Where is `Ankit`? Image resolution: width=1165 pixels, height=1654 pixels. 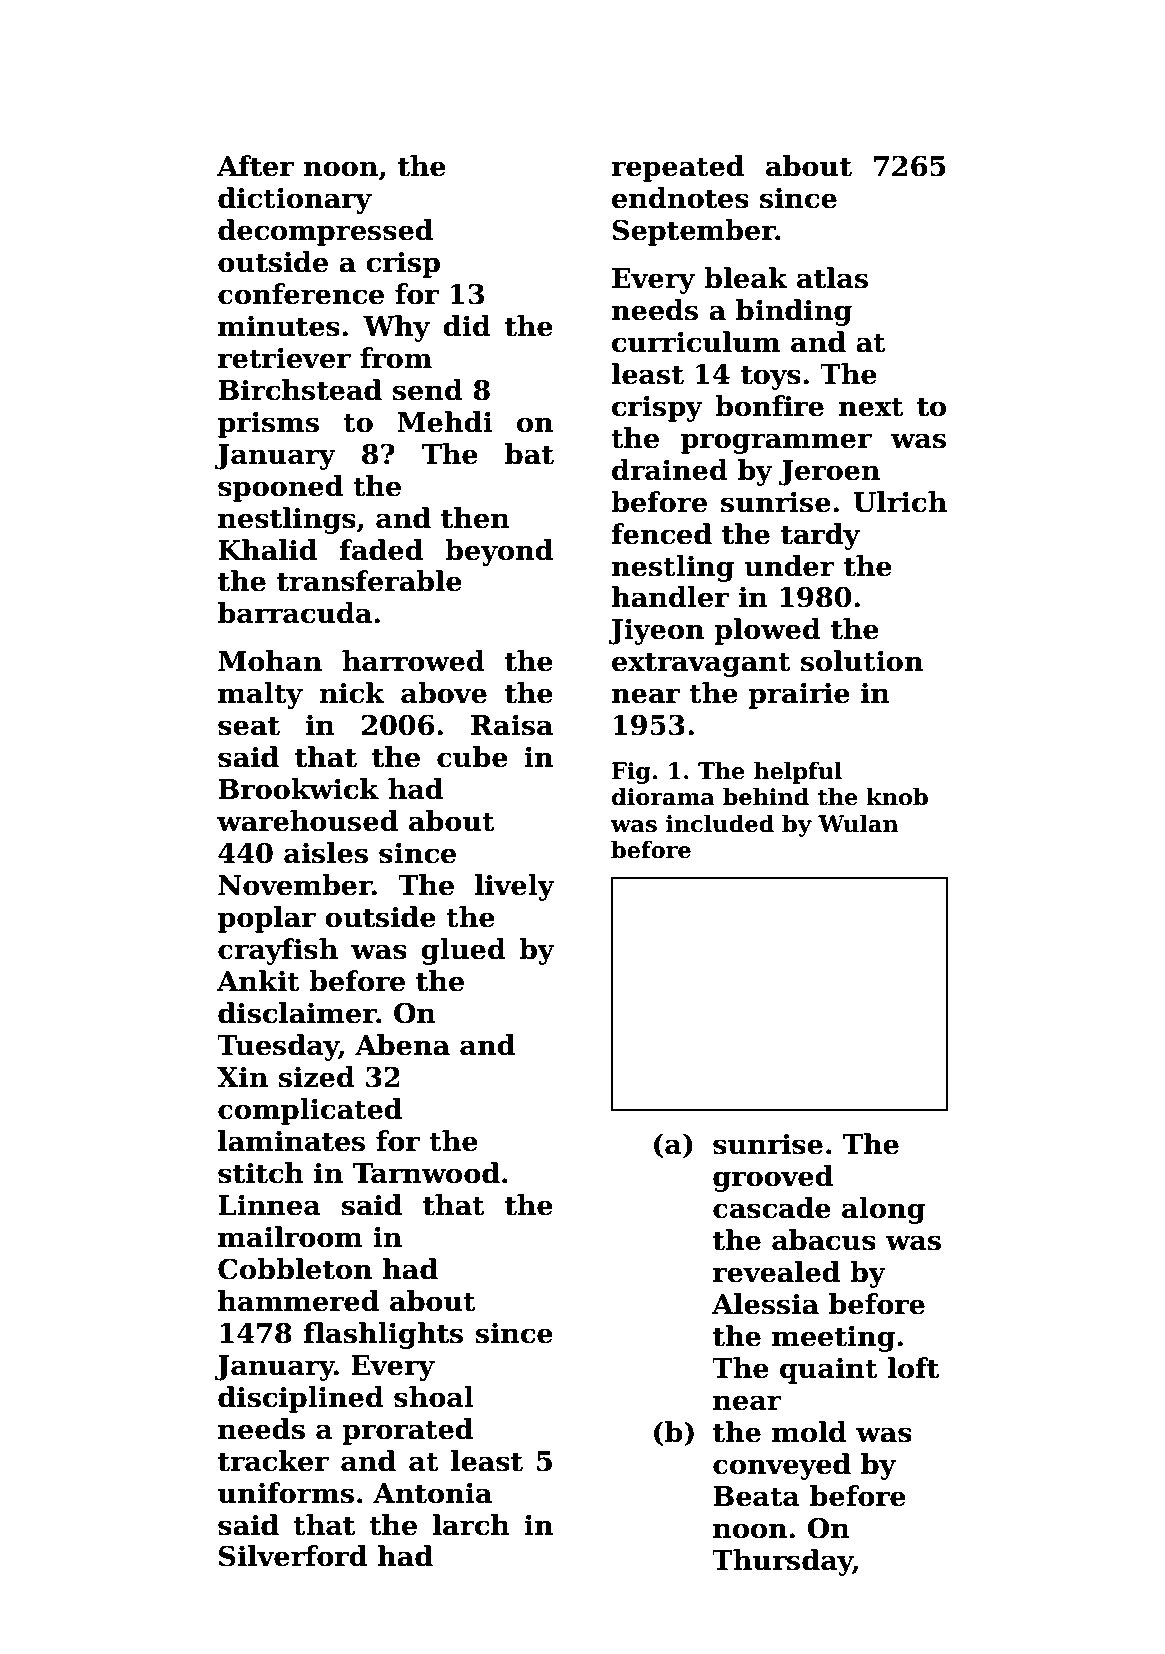
Ankit is located at coordinates (258, 981).
